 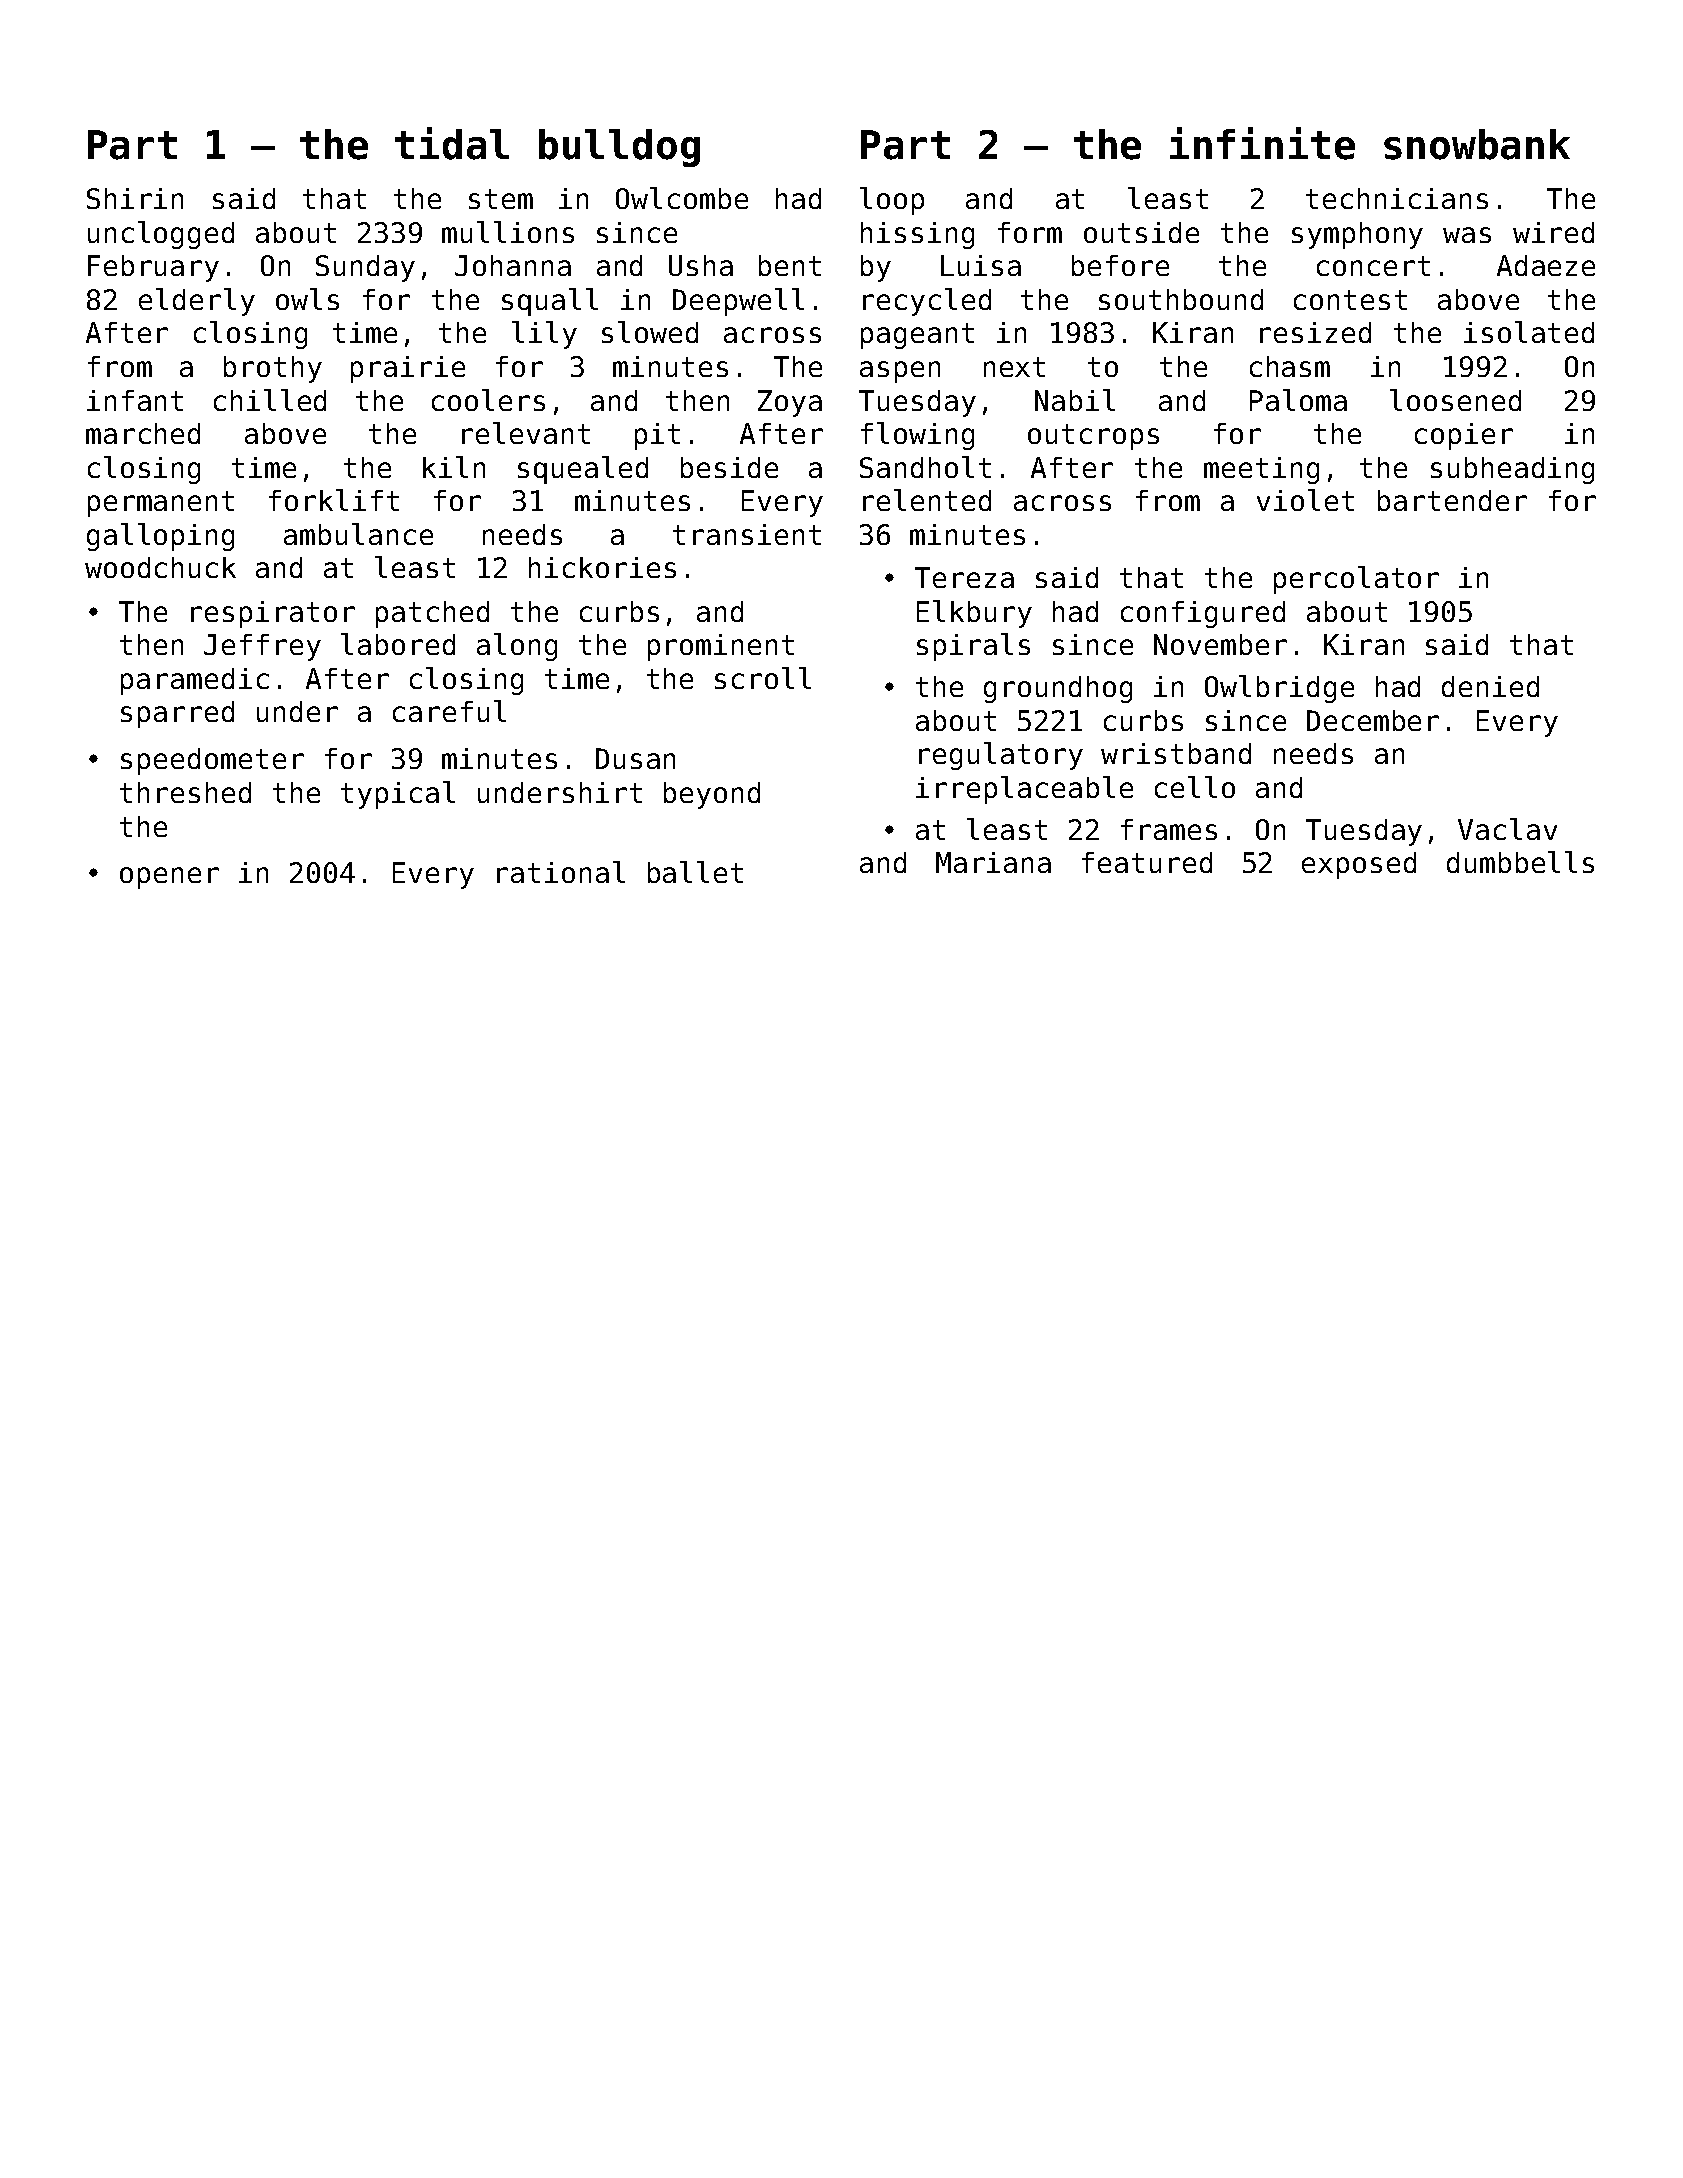 I want to click on ballet, so click(x=695, y=872).
